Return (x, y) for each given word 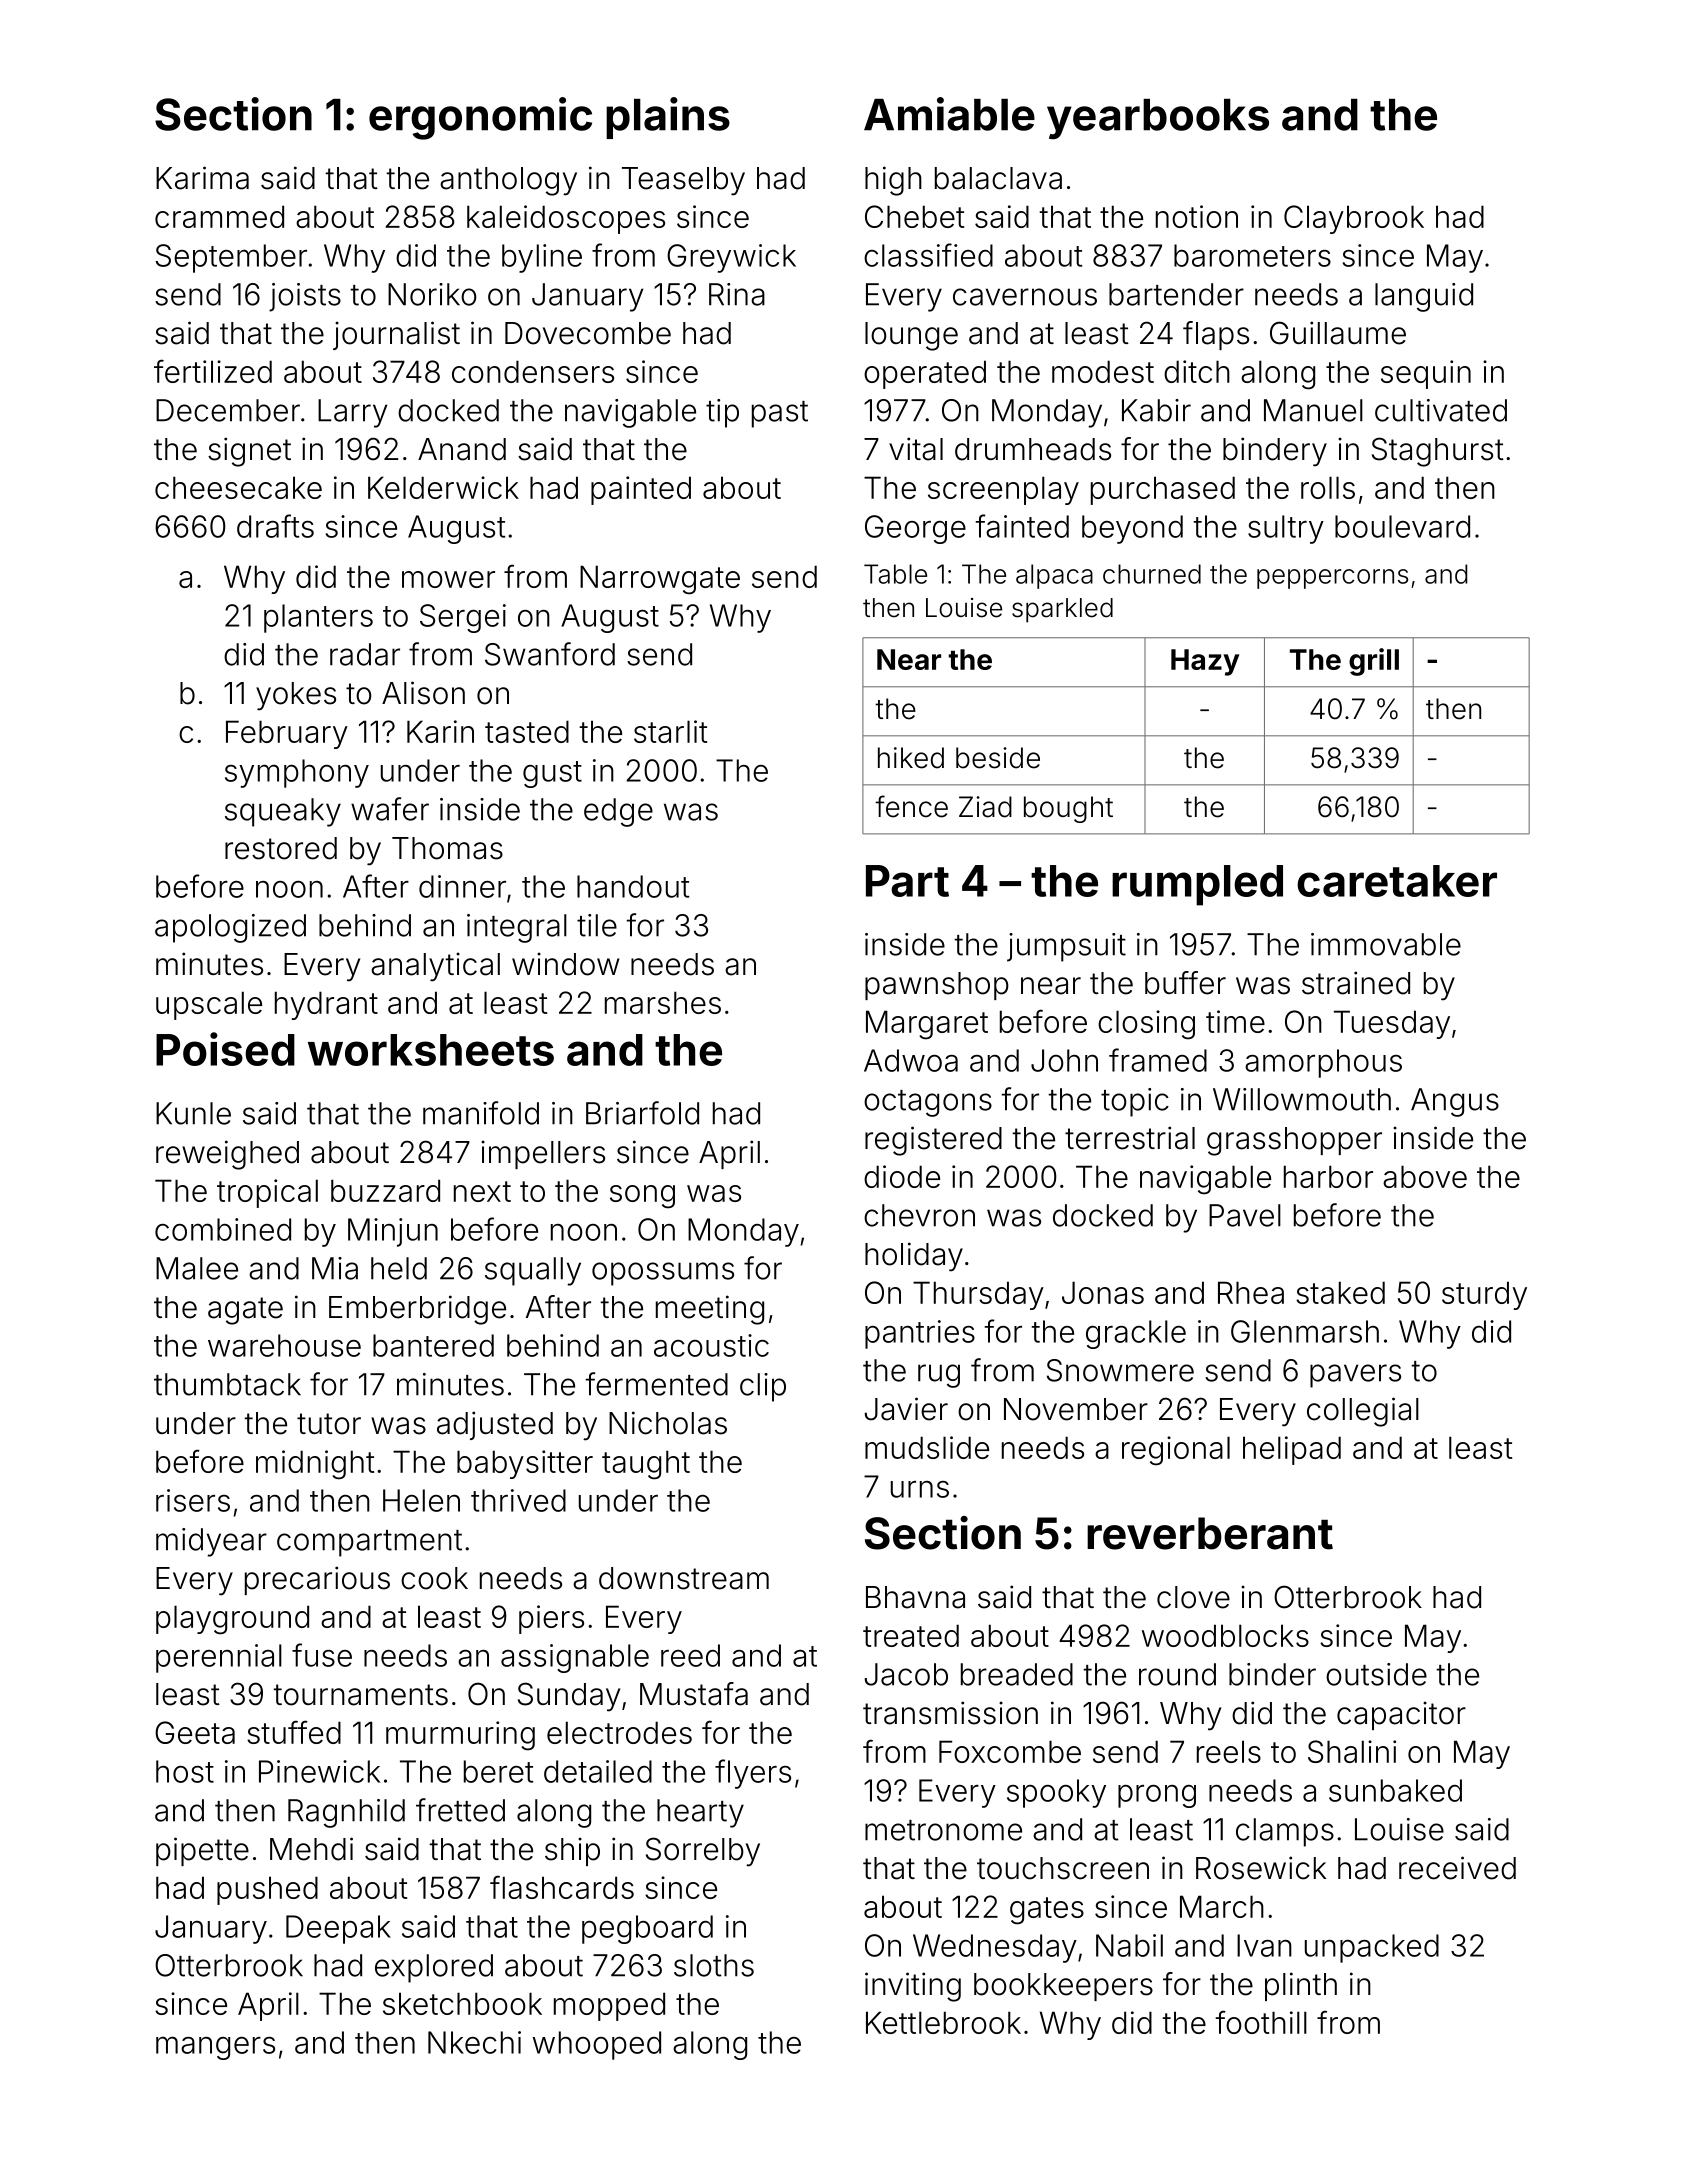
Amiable (949, 114)
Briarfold (642, 1113)
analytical (435, 967)
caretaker (1397, 881)
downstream (684, 1578)
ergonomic (480, 118)
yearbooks (1158, 119)
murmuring (460, 1736)
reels (1229, 1751)
